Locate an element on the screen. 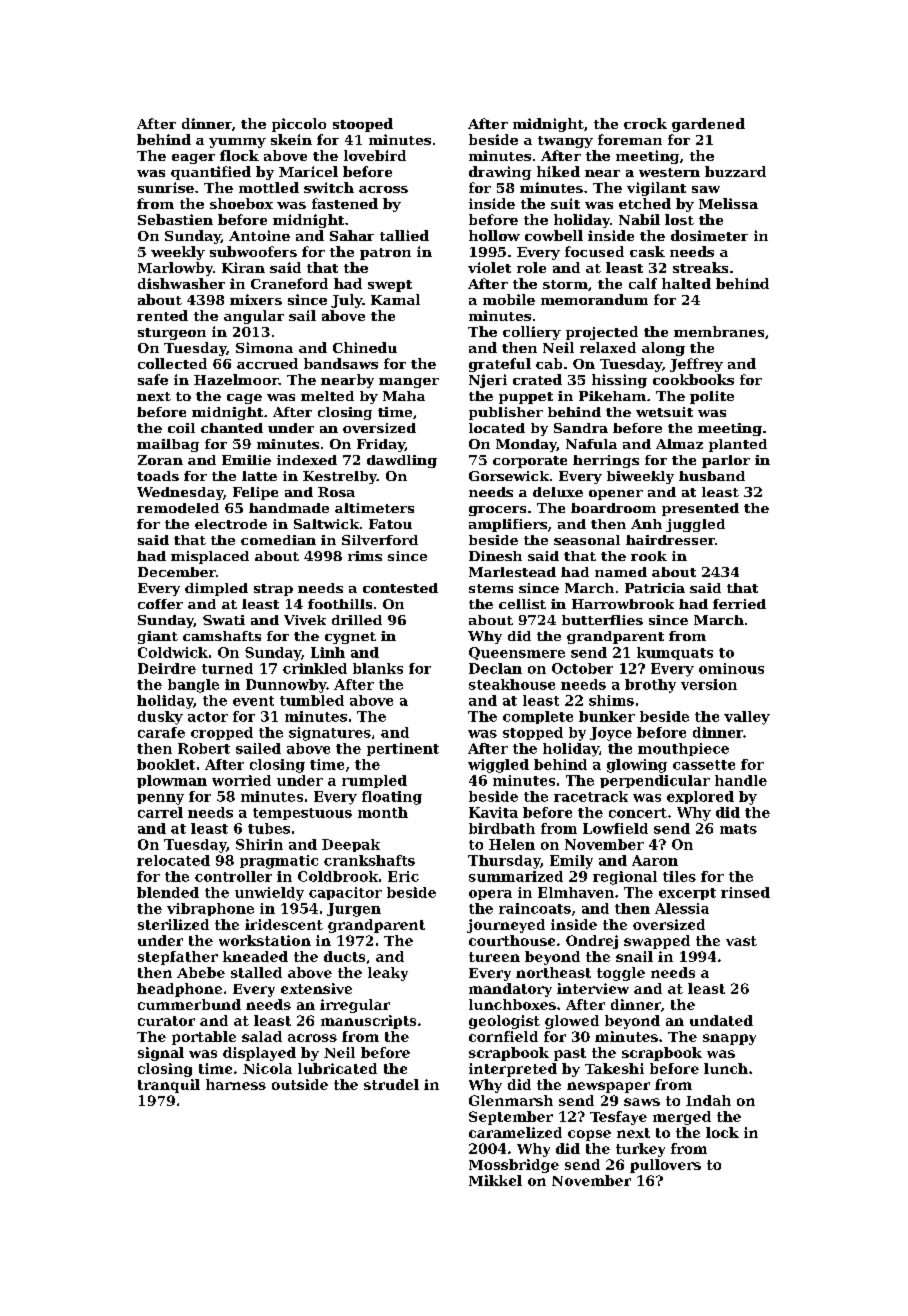 Image resolution: width=908 pixels, height=1316 pixels. interpreted is located at coordinates (513, 1070).
